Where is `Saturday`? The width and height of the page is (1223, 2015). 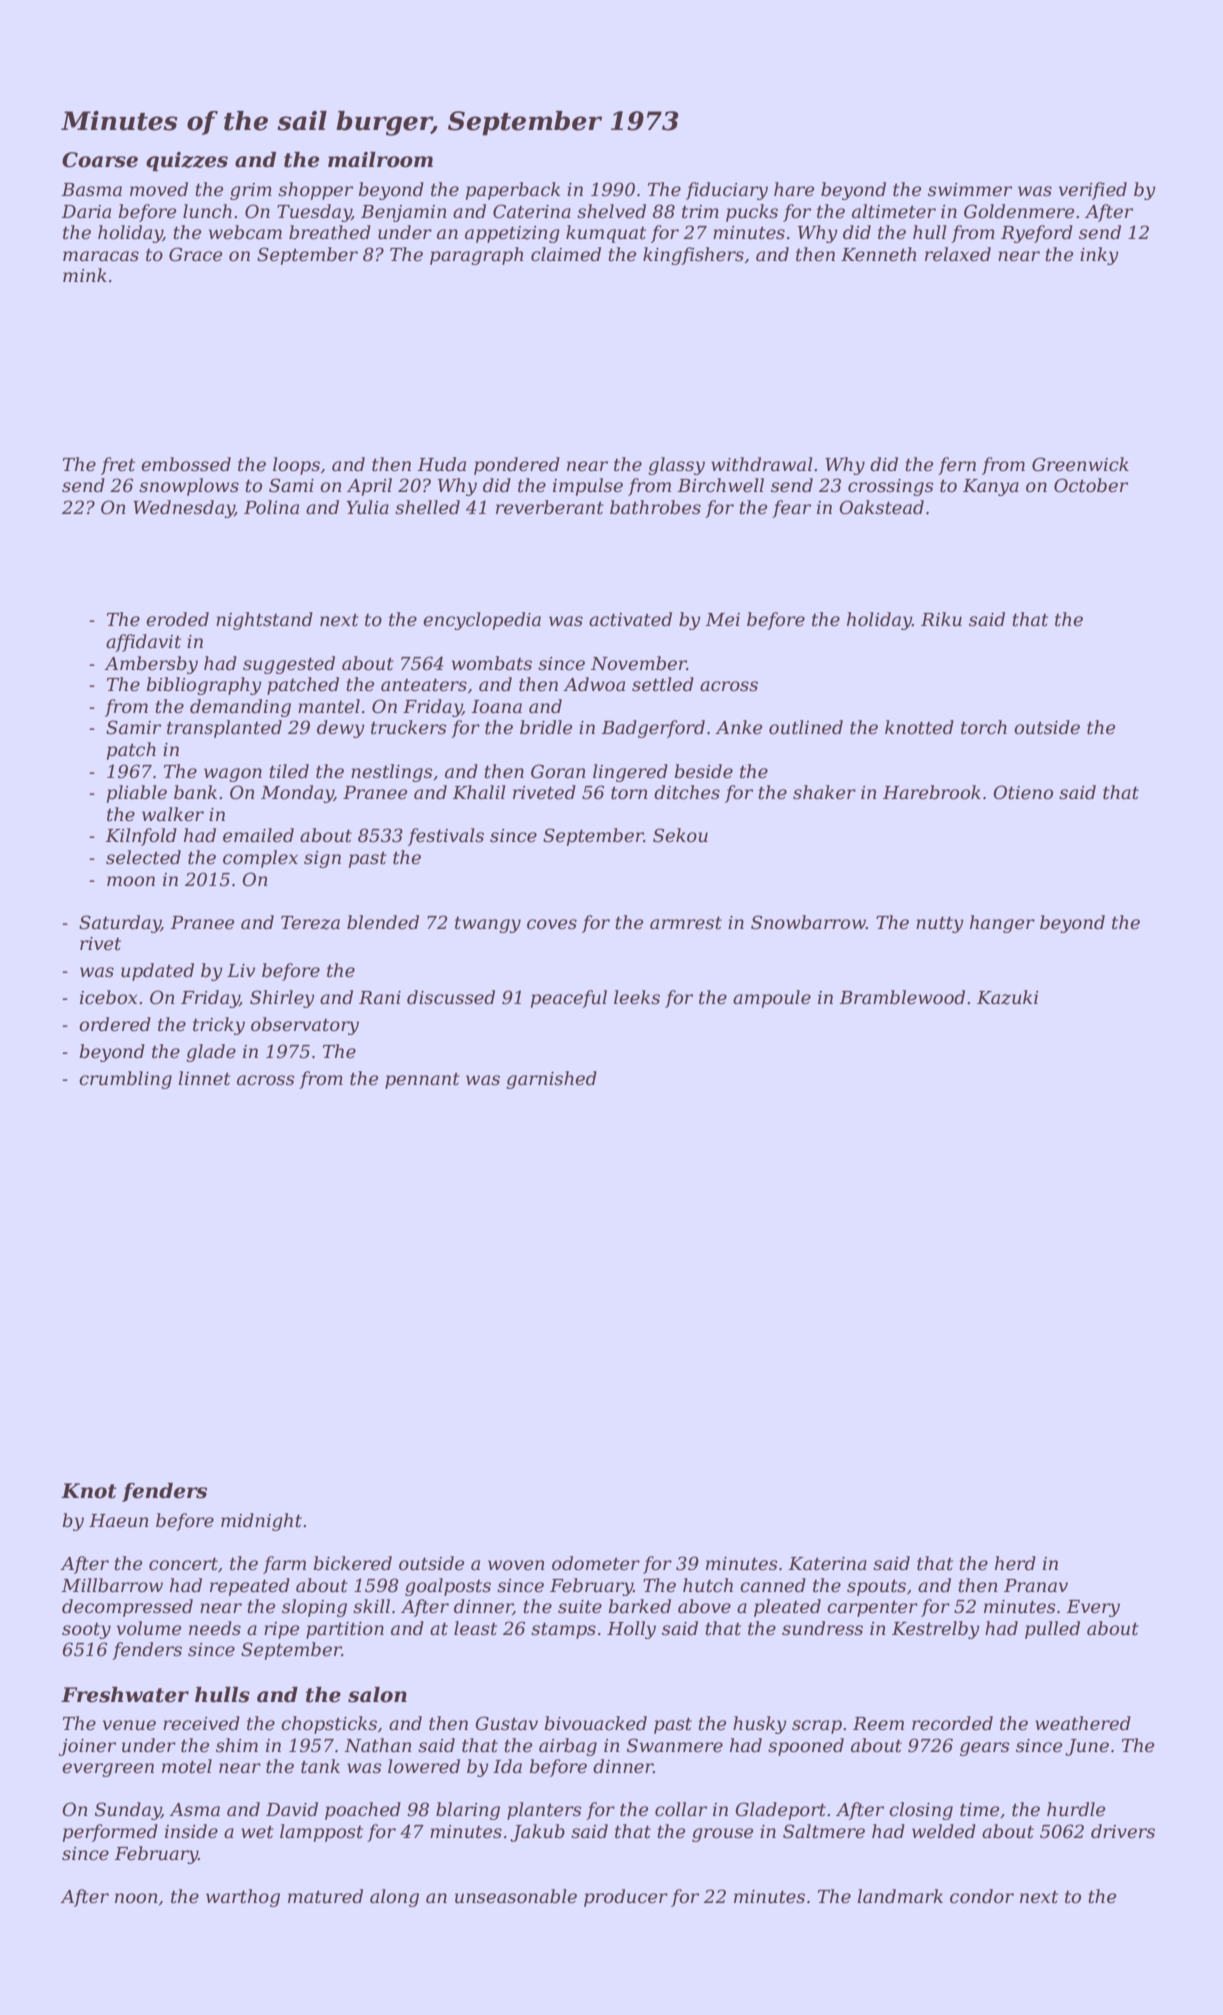 Saturday is located at coordinates (120, 924).
